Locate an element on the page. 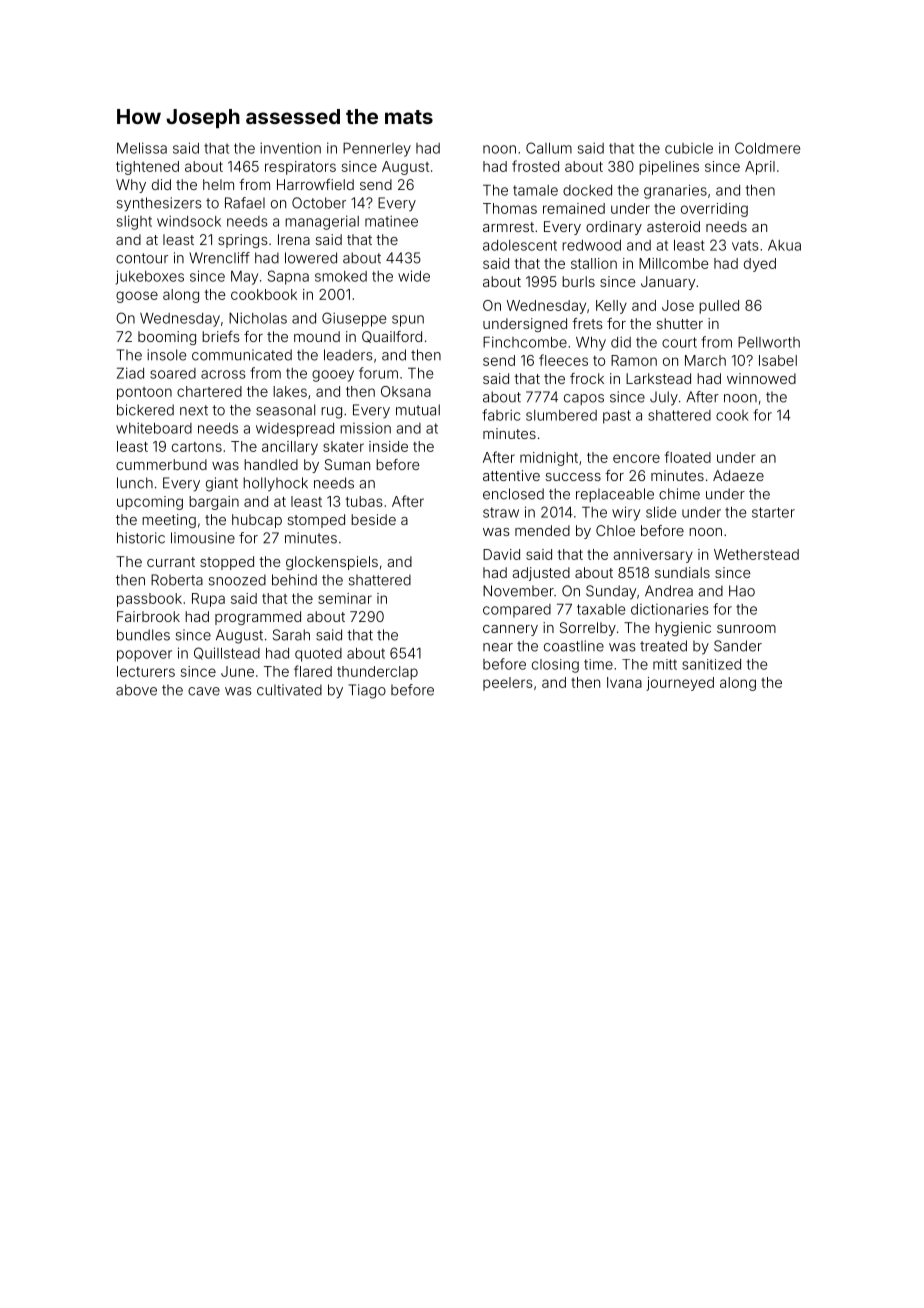 This page has width=924, height=1308. Coldmere is located at coordinates (767, 148).
